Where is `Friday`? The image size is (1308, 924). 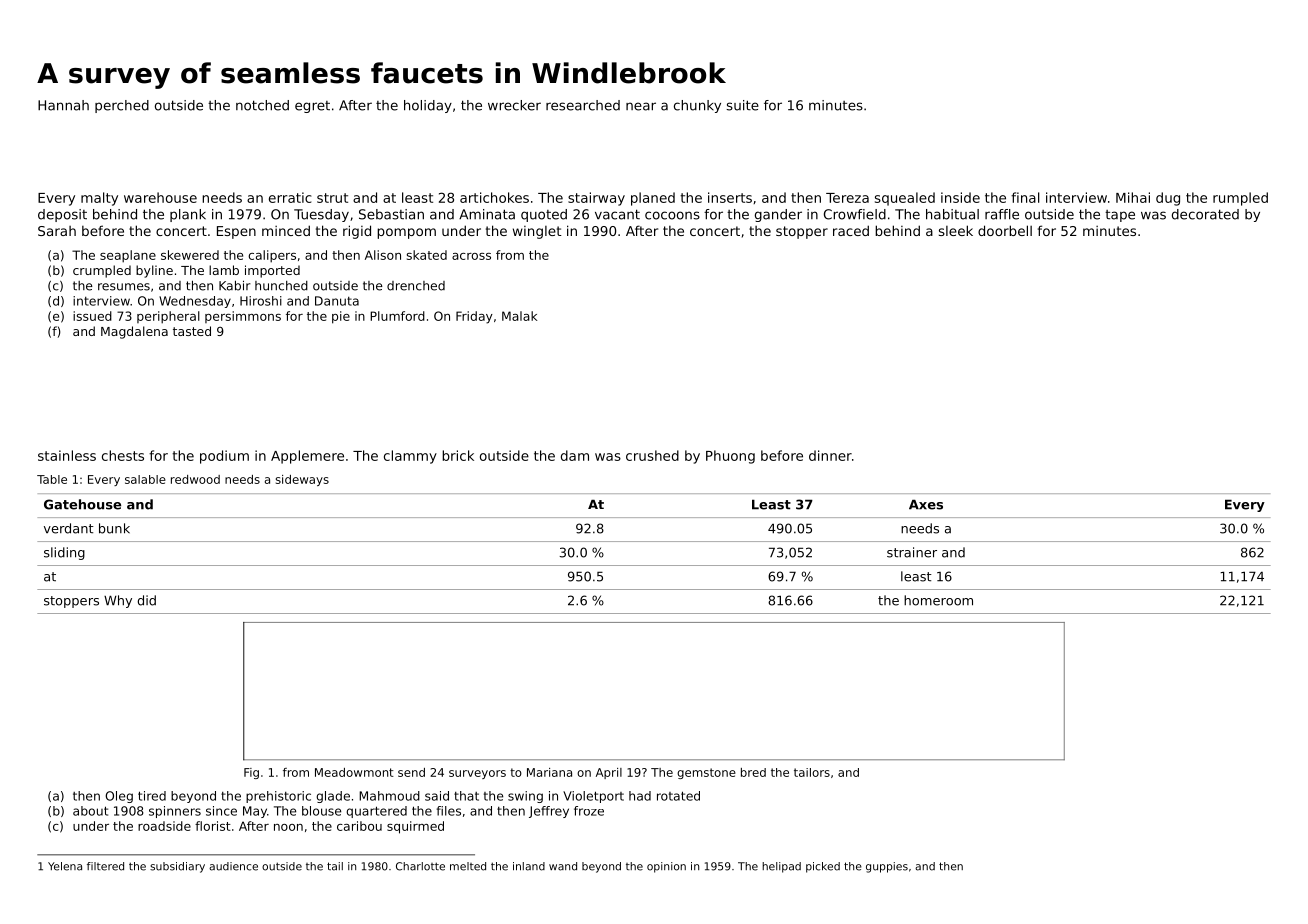 Friday is located at coordinates (474, 317).
